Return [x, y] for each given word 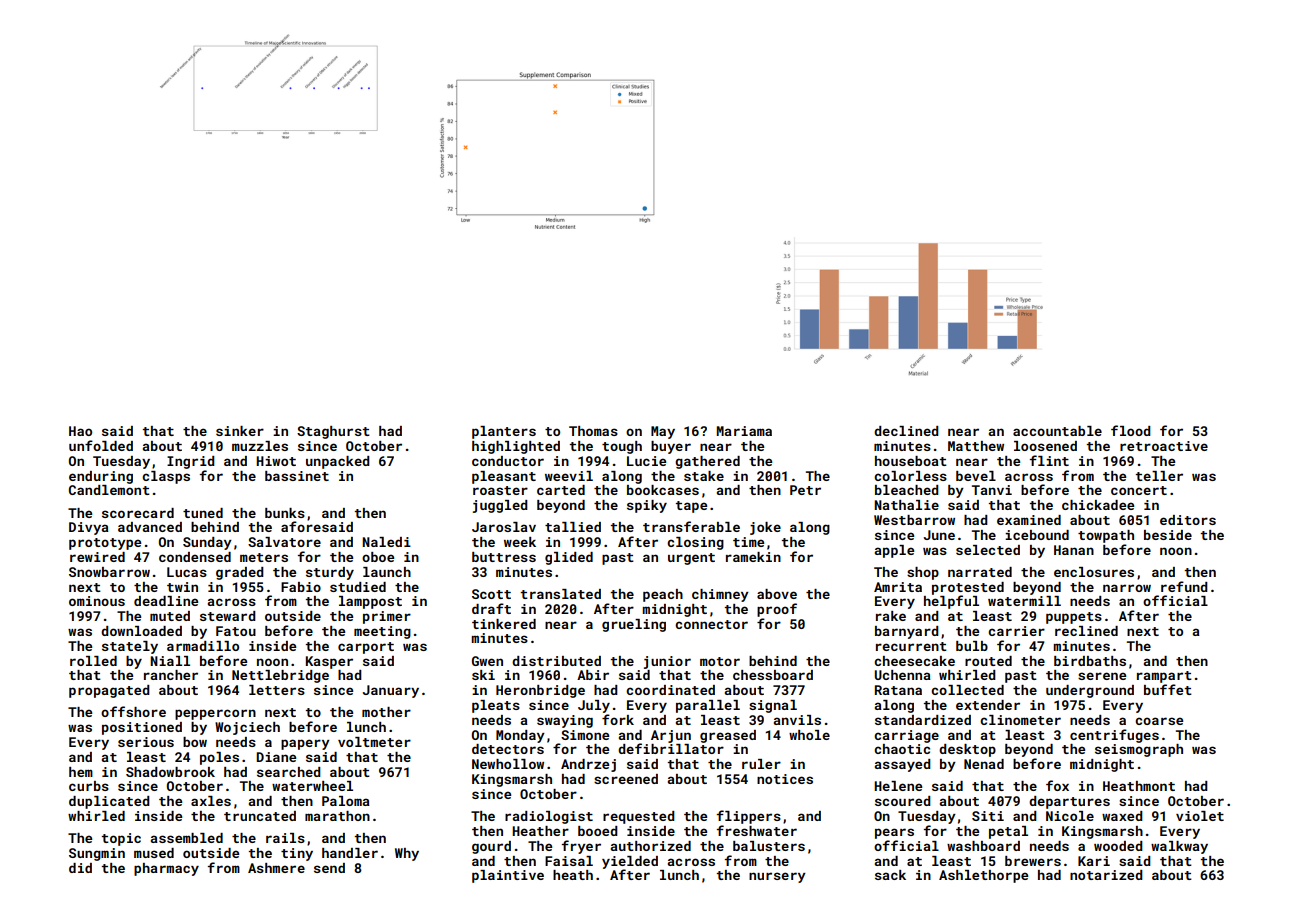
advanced [150, 527]
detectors [508, 749]
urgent [691, 559]
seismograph [1139, 750]
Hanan [1074, 550]
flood [1131, 430]
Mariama [744, 431]
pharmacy [166, 869]
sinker [240, 431]
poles [219, 758]
